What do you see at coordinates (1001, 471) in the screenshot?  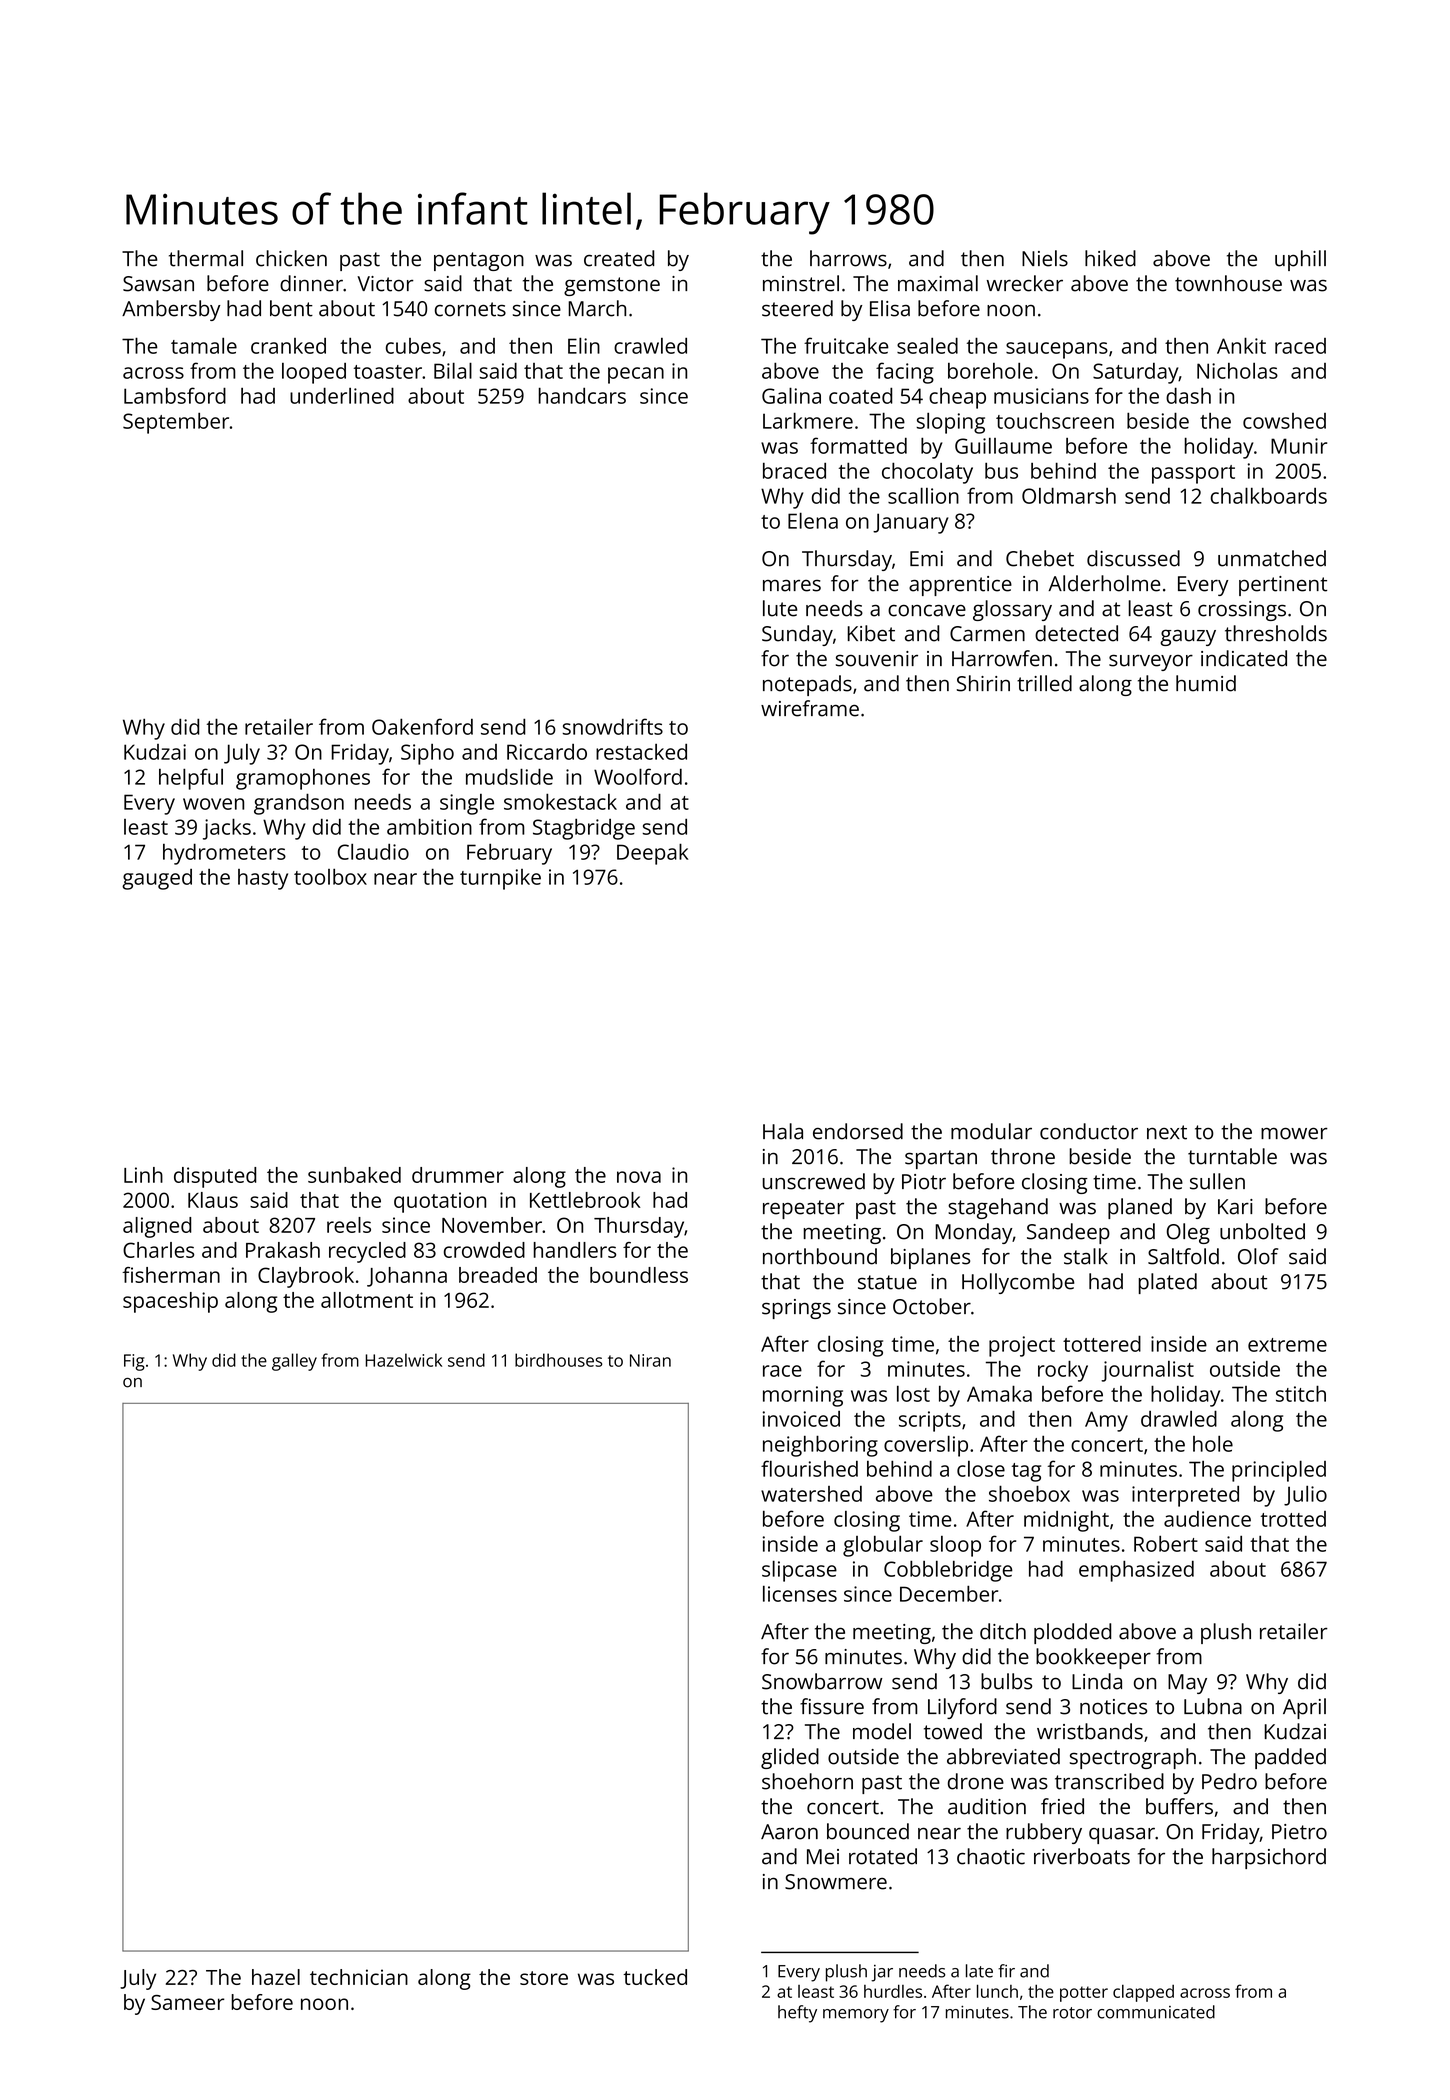 I see `bus` at bounding box center [1001, 471].
